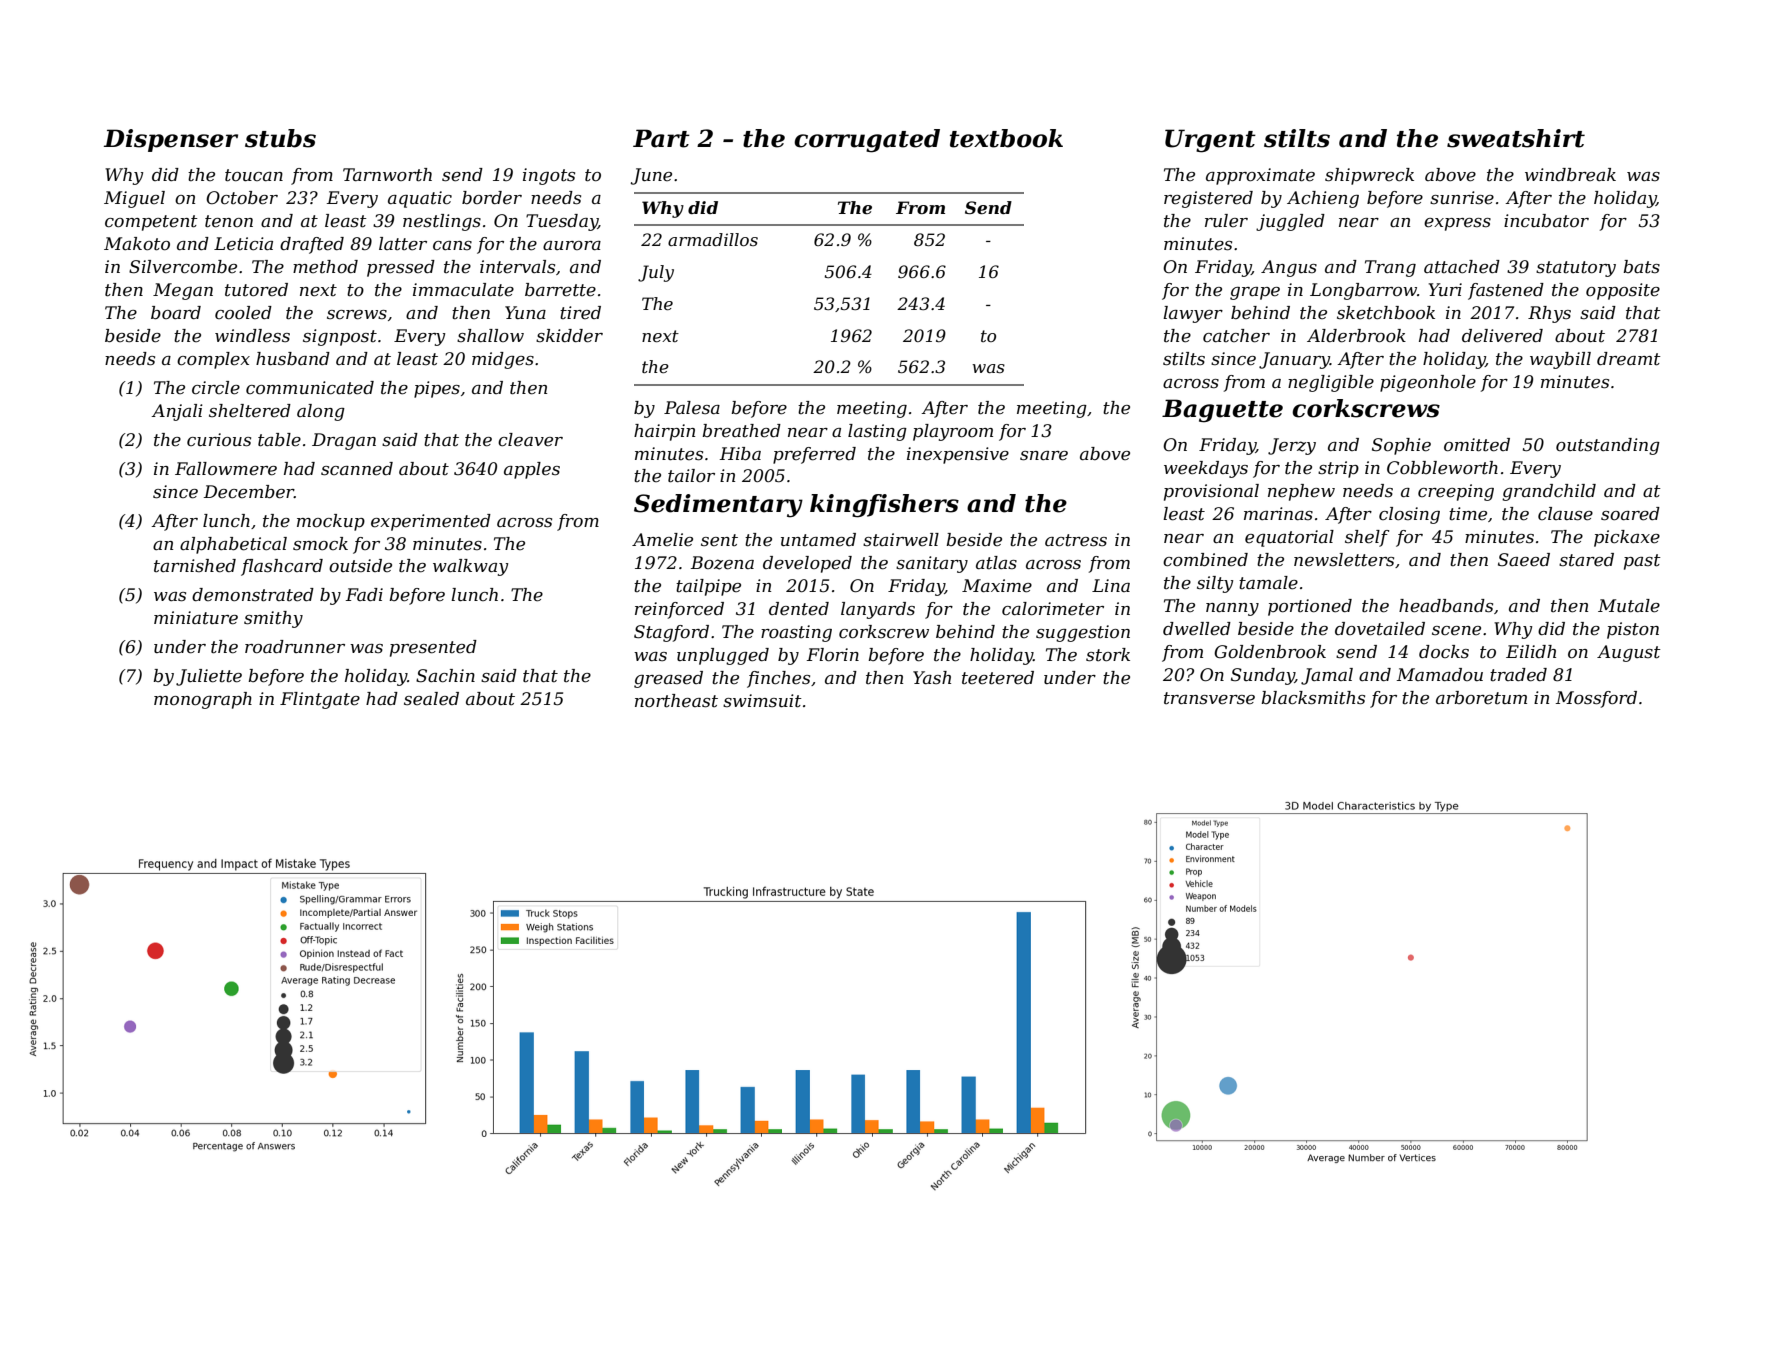 Image resolution: width=1765 pixels, height=1364 pixels. Describe the element at coordinates (340, 337) in the screenshot. I see `signpost` at that location.
